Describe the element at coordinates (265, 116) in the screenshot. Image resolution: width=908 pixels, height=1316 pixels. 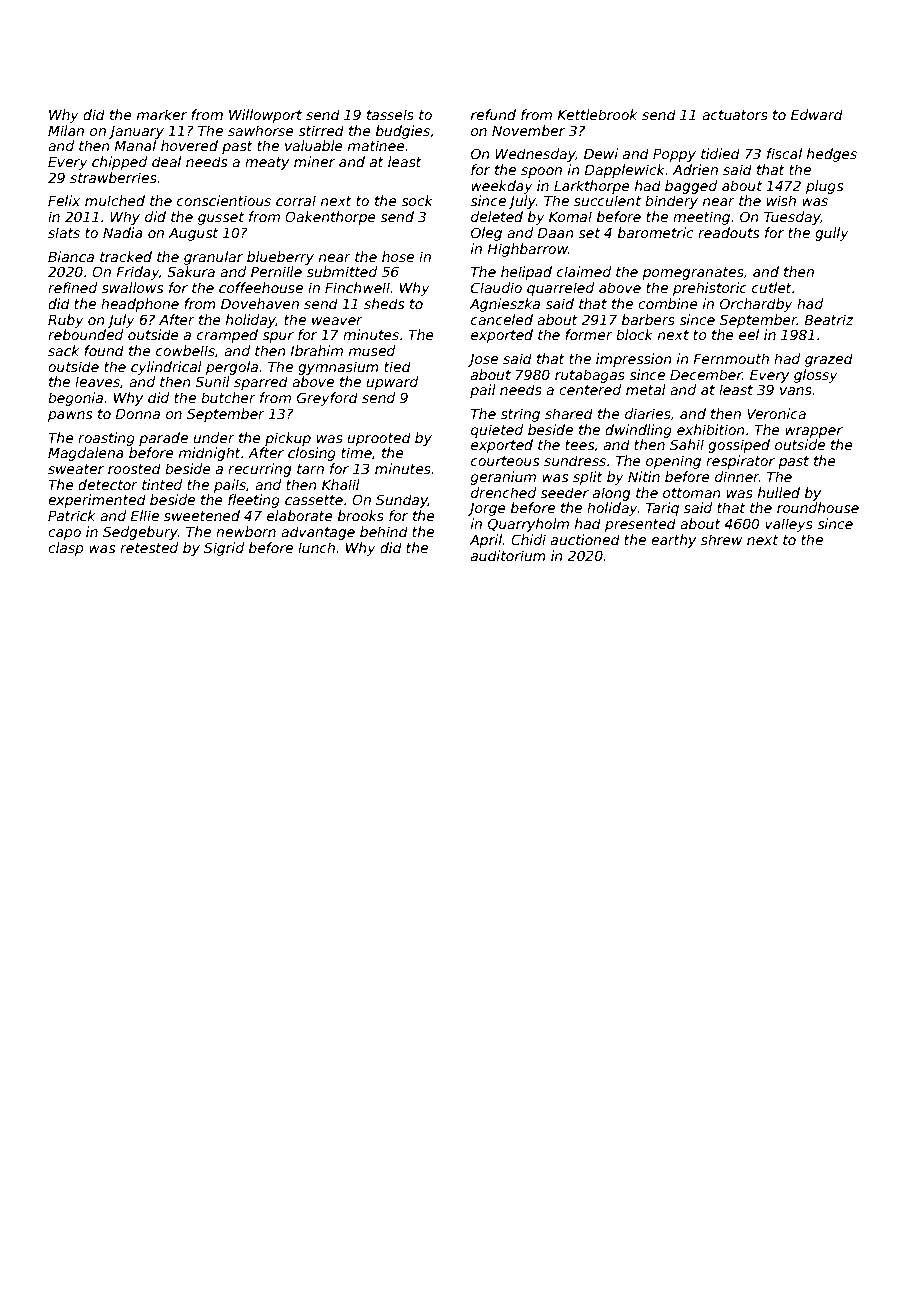
I see `Willowport` at that location.
